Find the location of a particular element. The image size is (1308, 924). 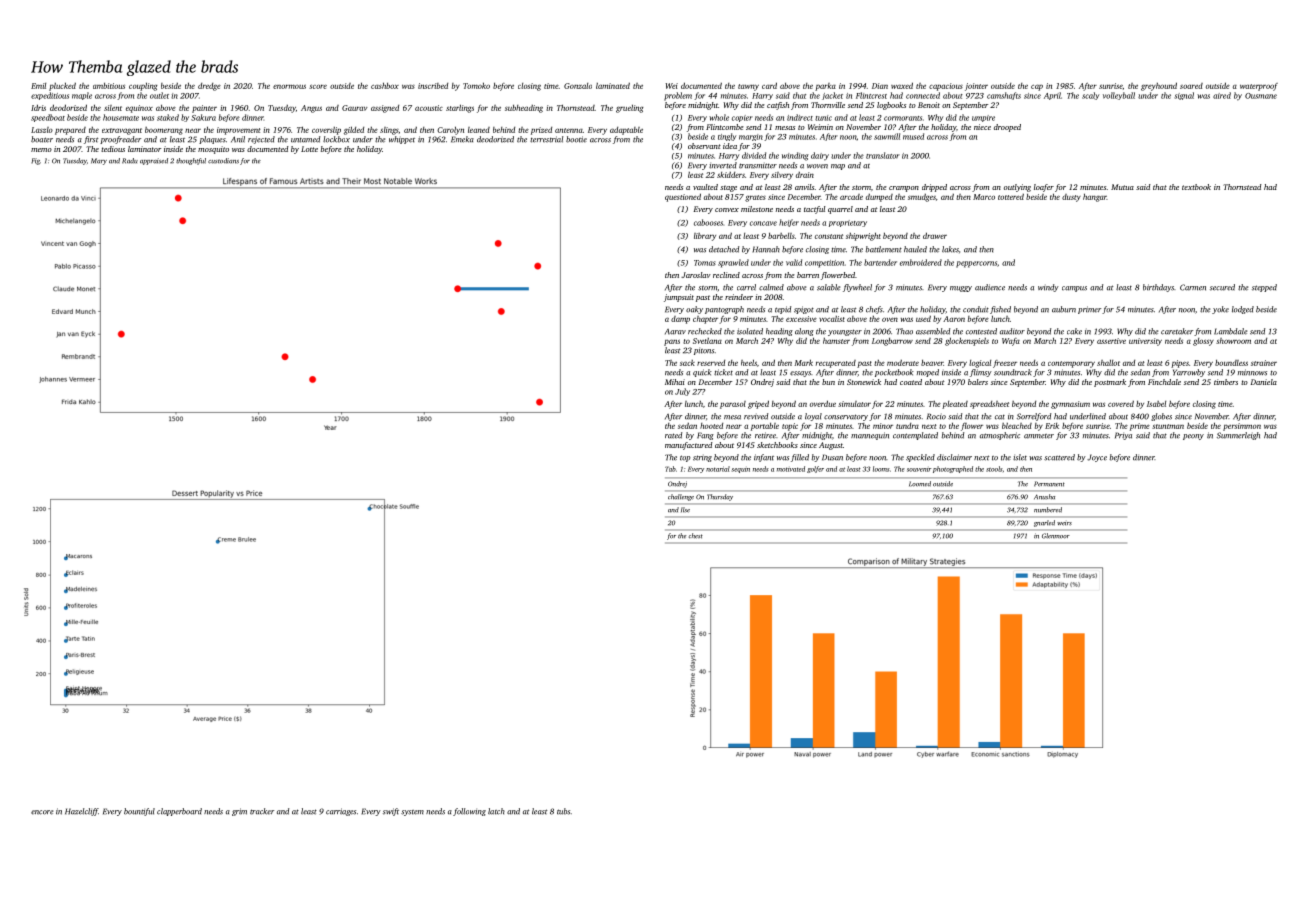

jumpsuit is located at coordinates (679, 298).
